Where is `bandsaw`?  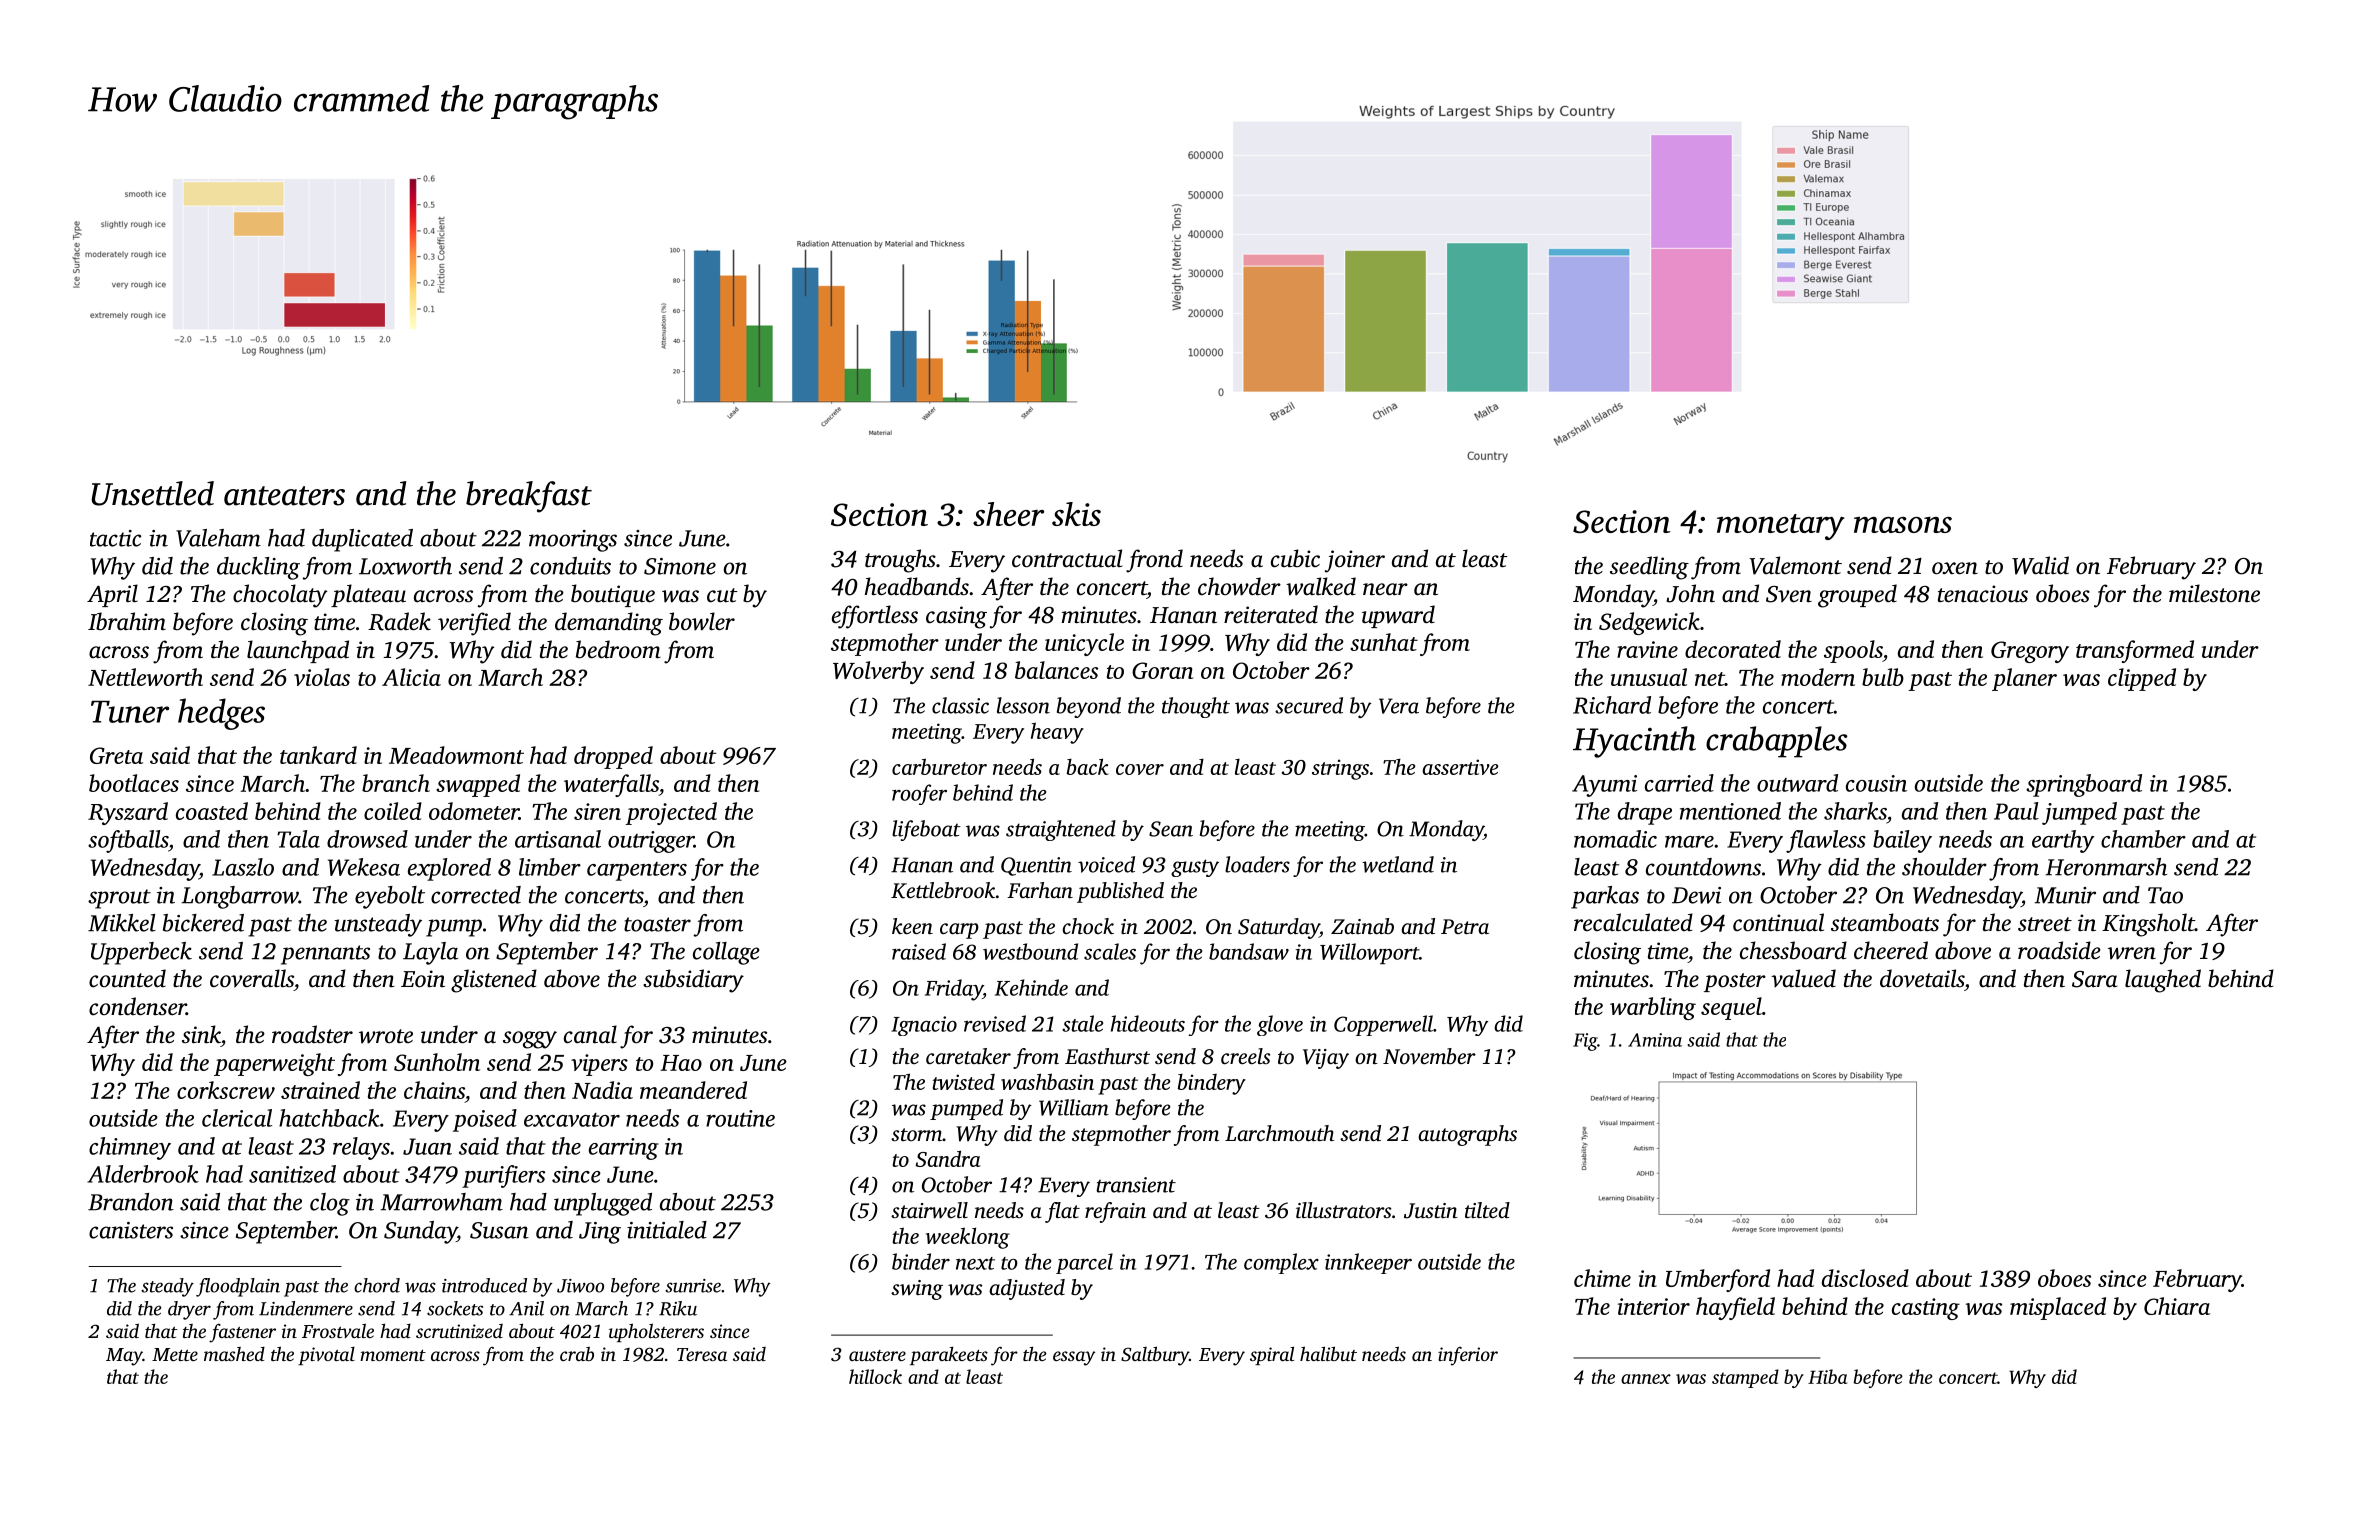 bandsaw is located at coordinates (1249, 951).
